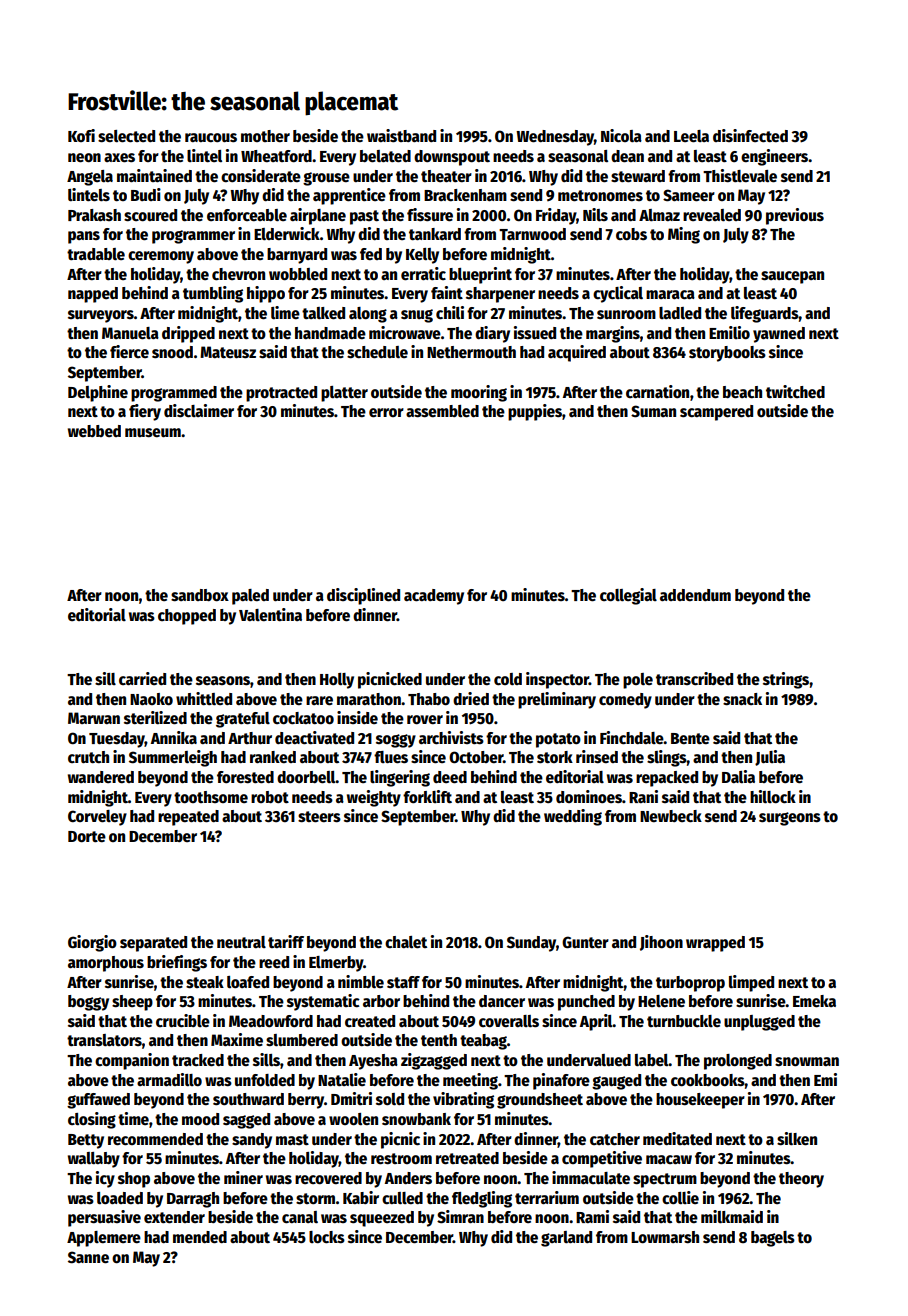 The width and height of the document is (908, 1316). What do you see at coordinates (427, 796) in the document?
I see `forklift` at bounding box center [427, 796].
